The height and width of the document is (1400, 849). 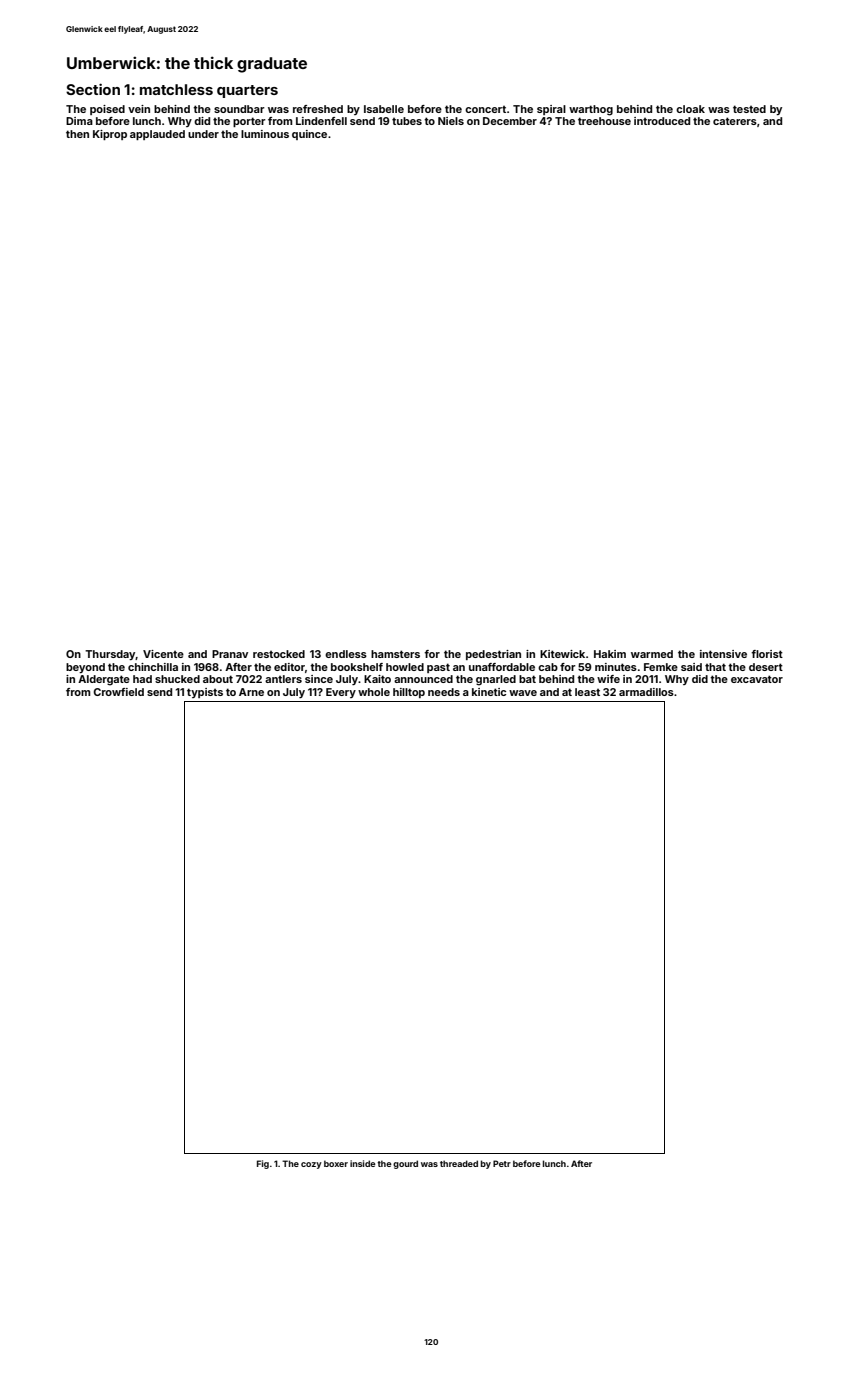 What do you see at coordinates (265, 134) in the document?
I see `luminous` at bounding box center [265, 134].
